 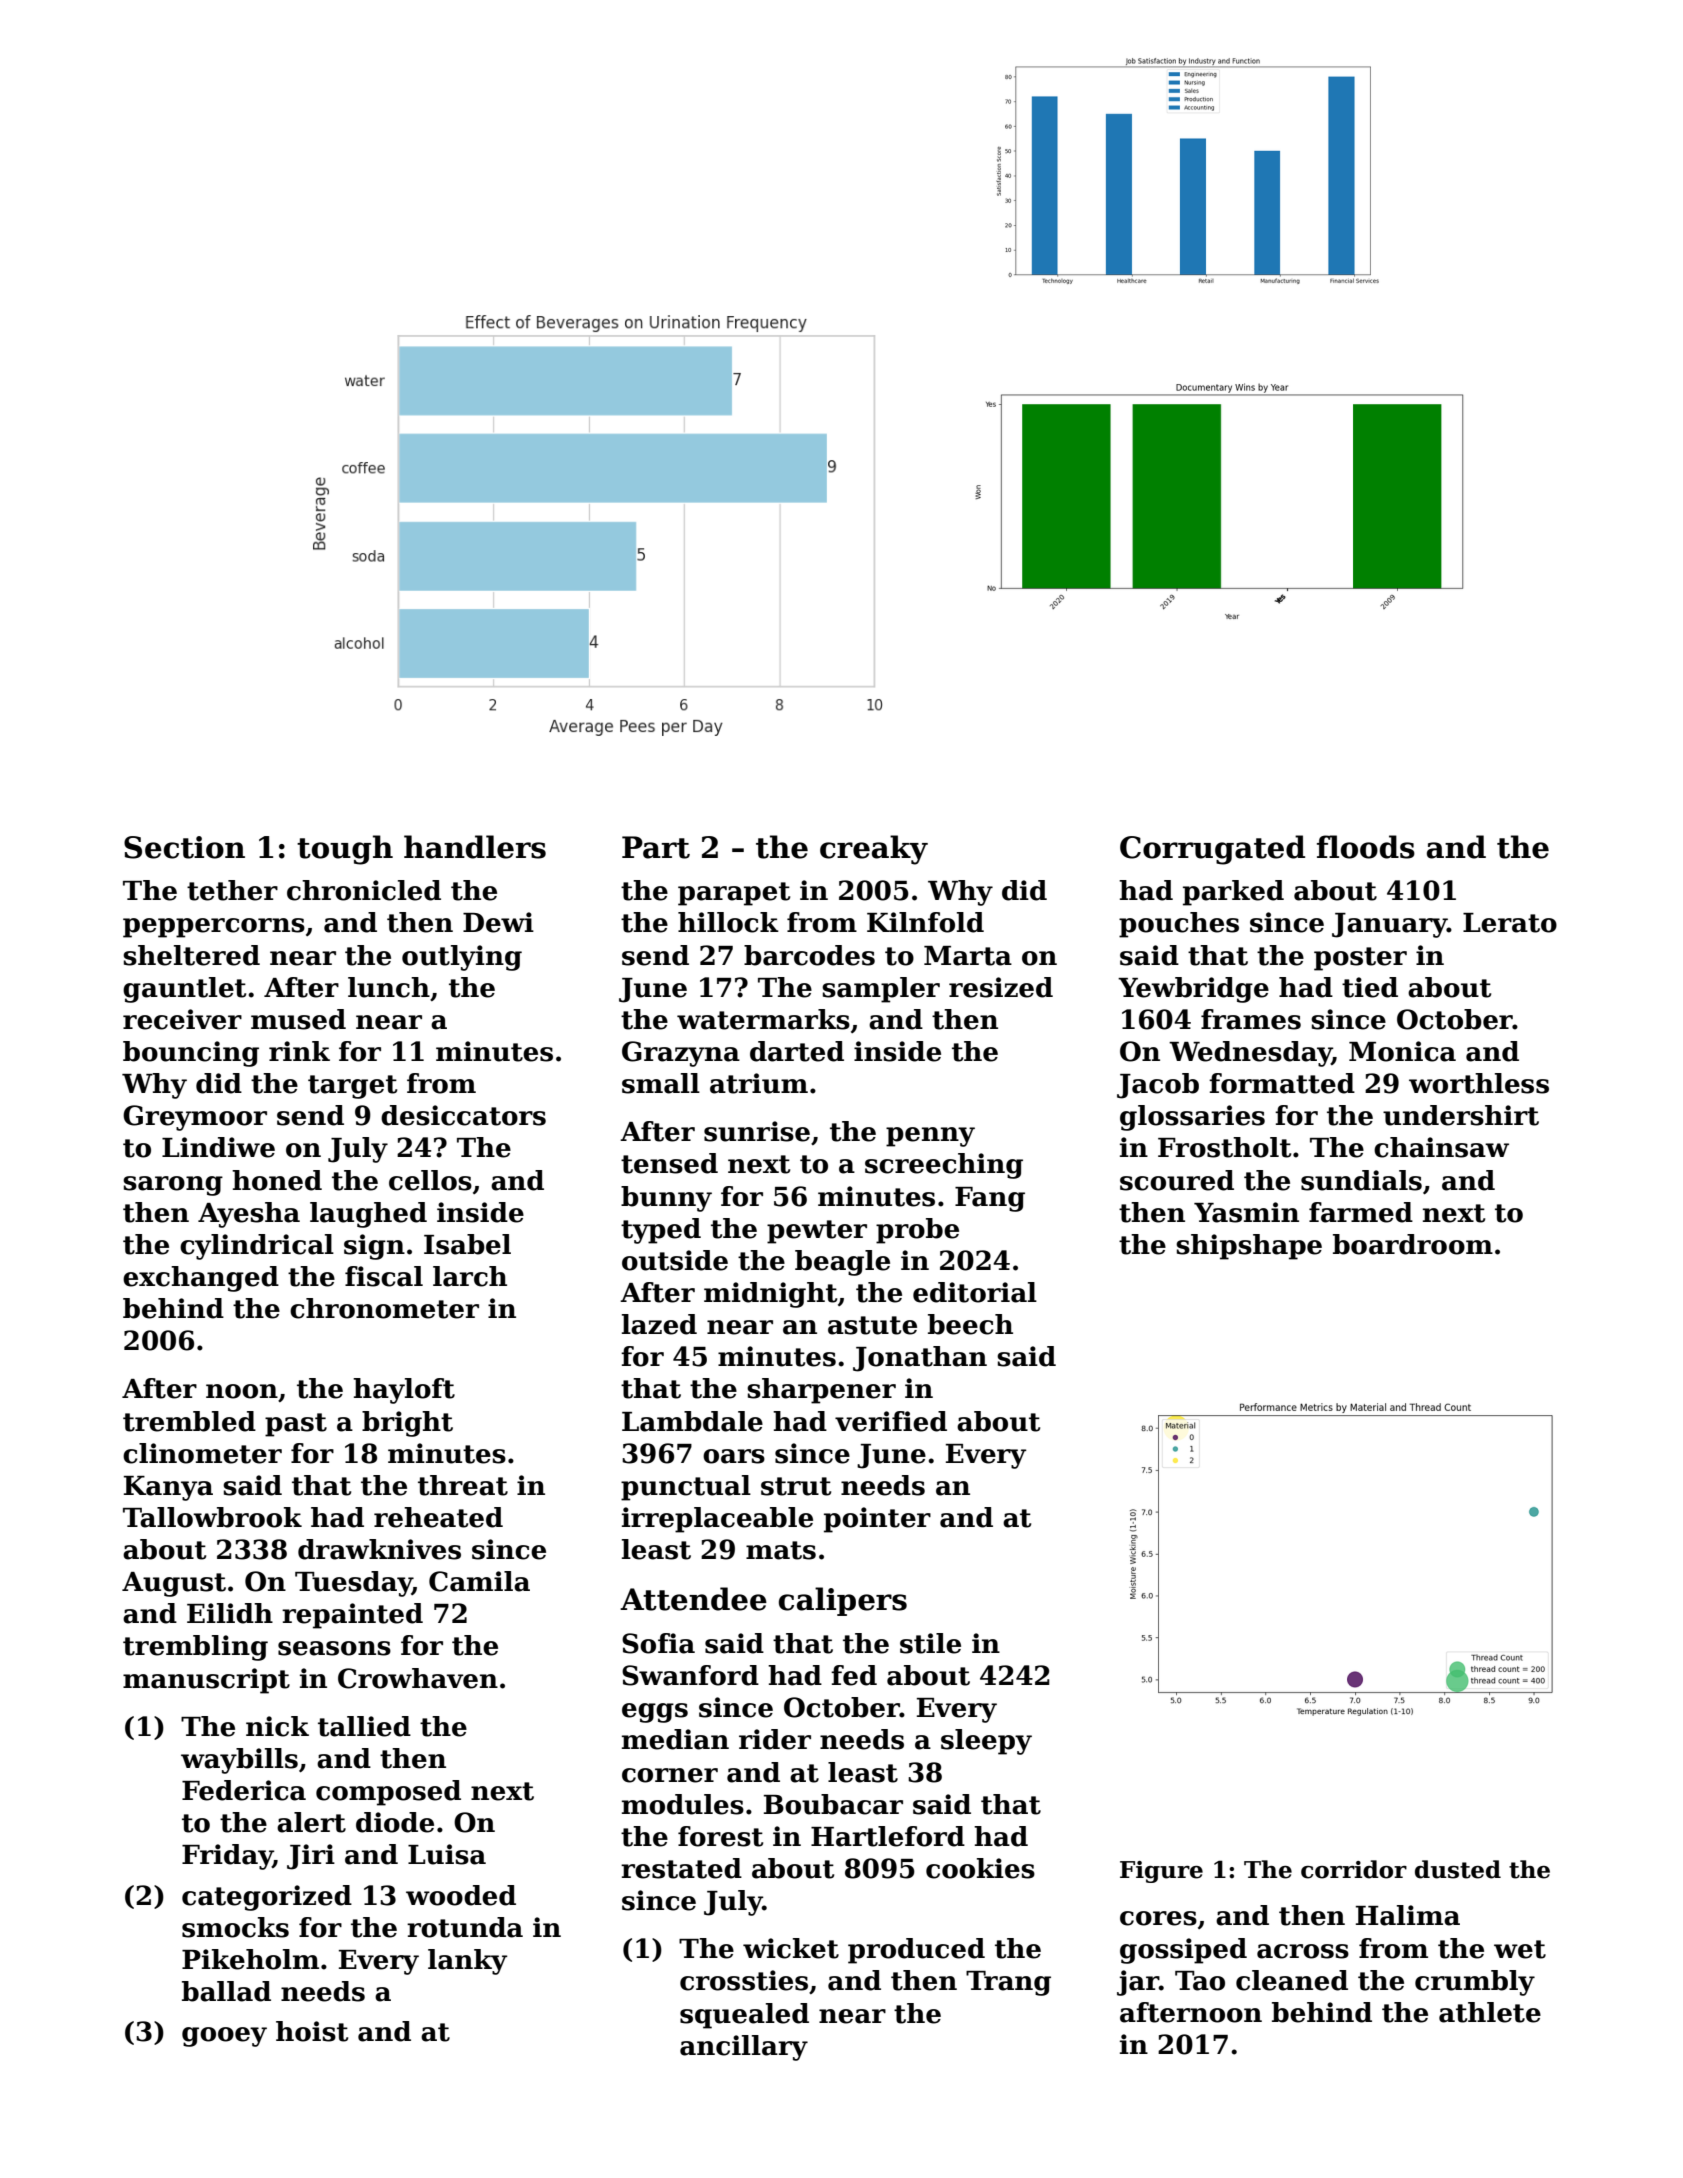 I want to click on target, so click(x=352, y=1087).
